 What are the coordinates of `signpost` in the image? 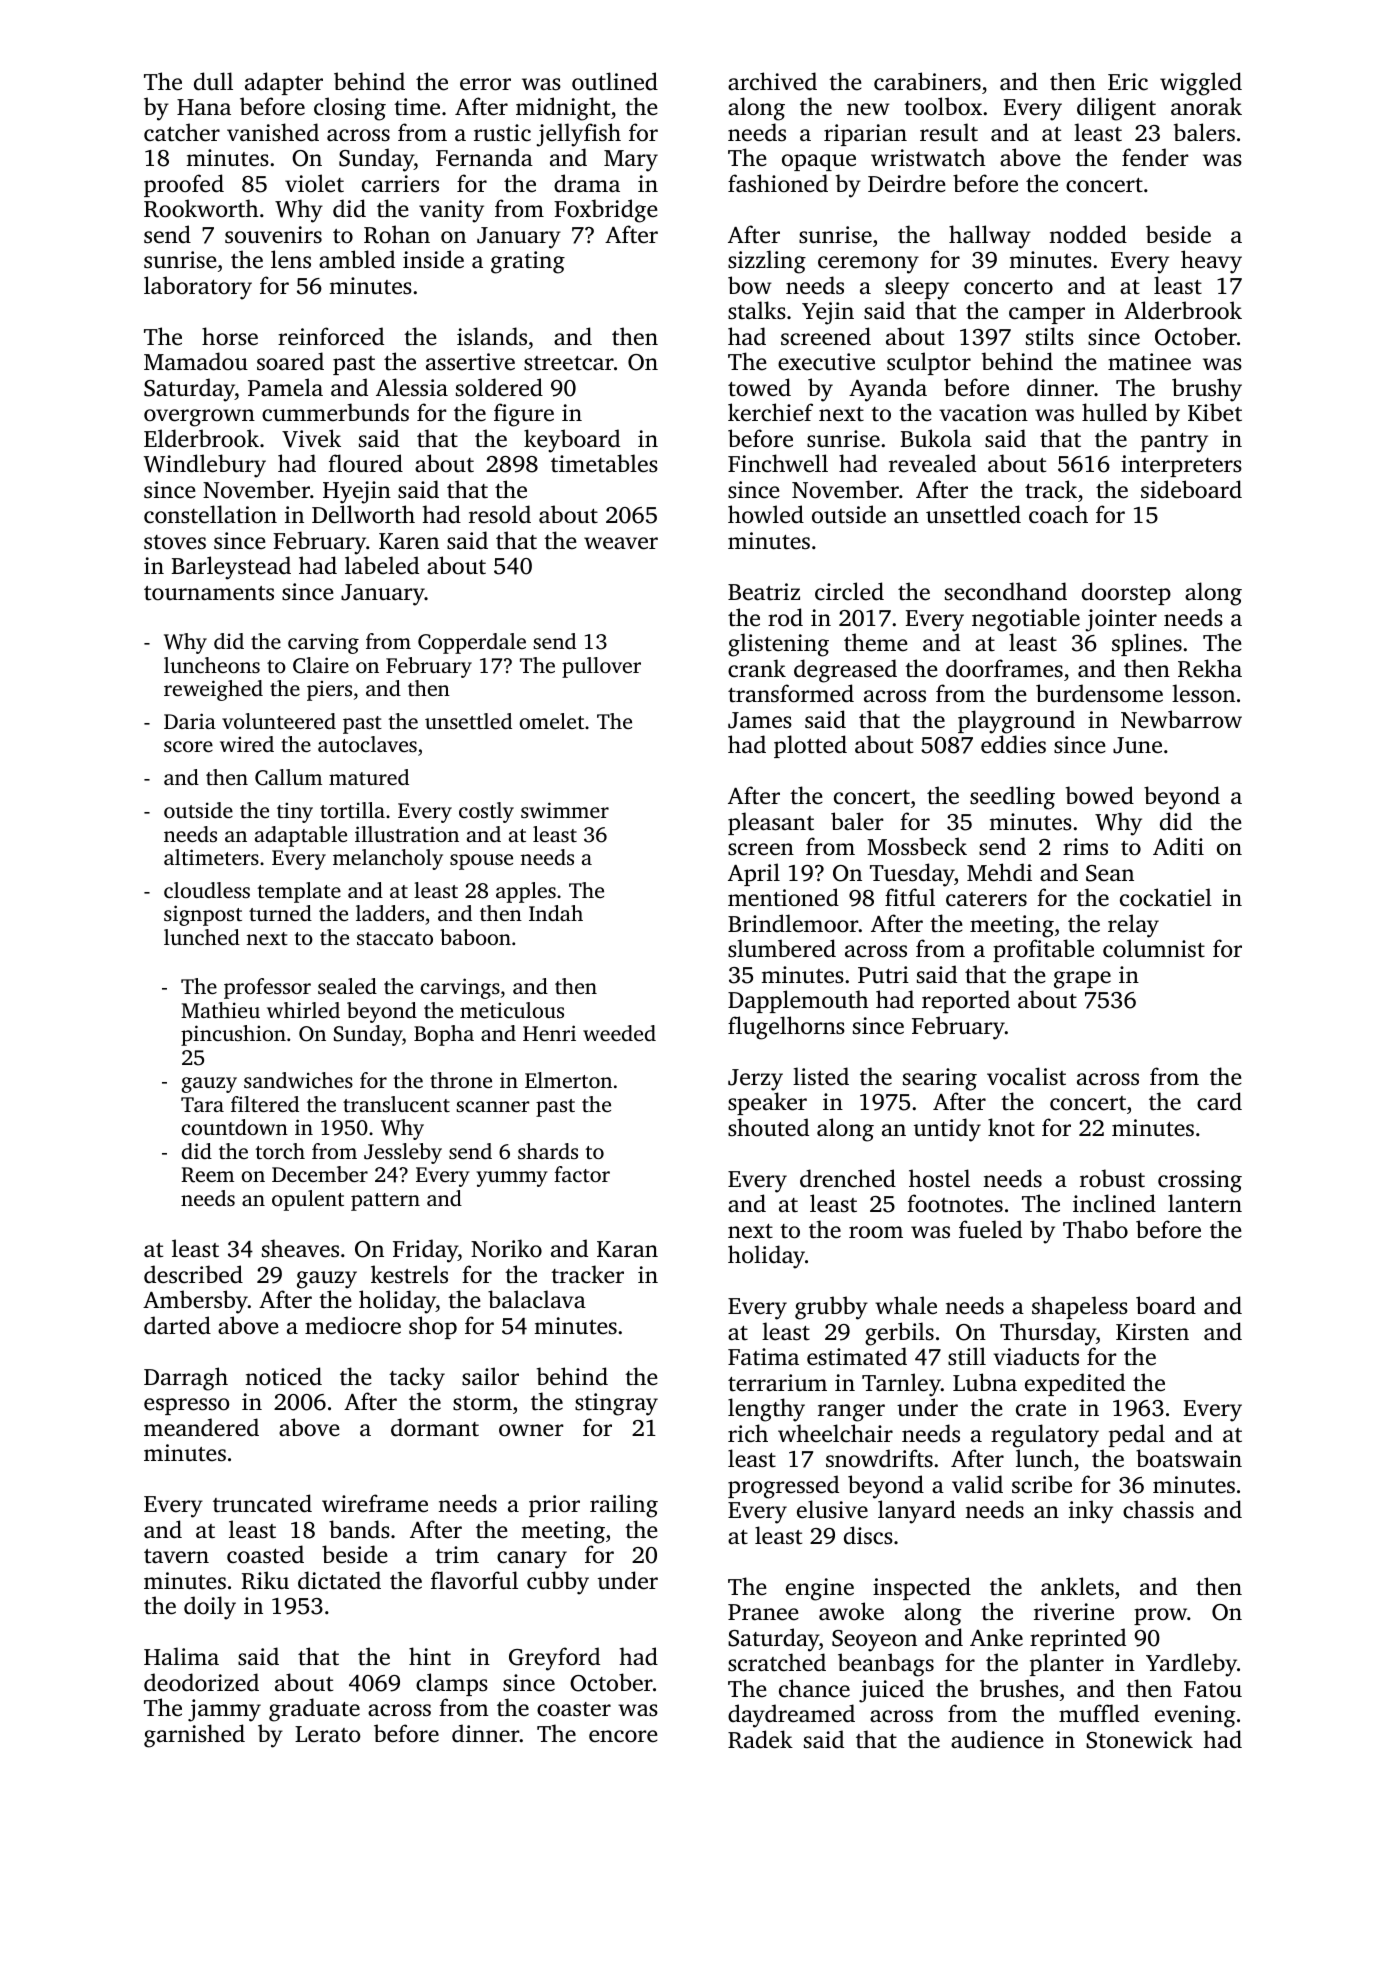 It's located at (203, 915).
